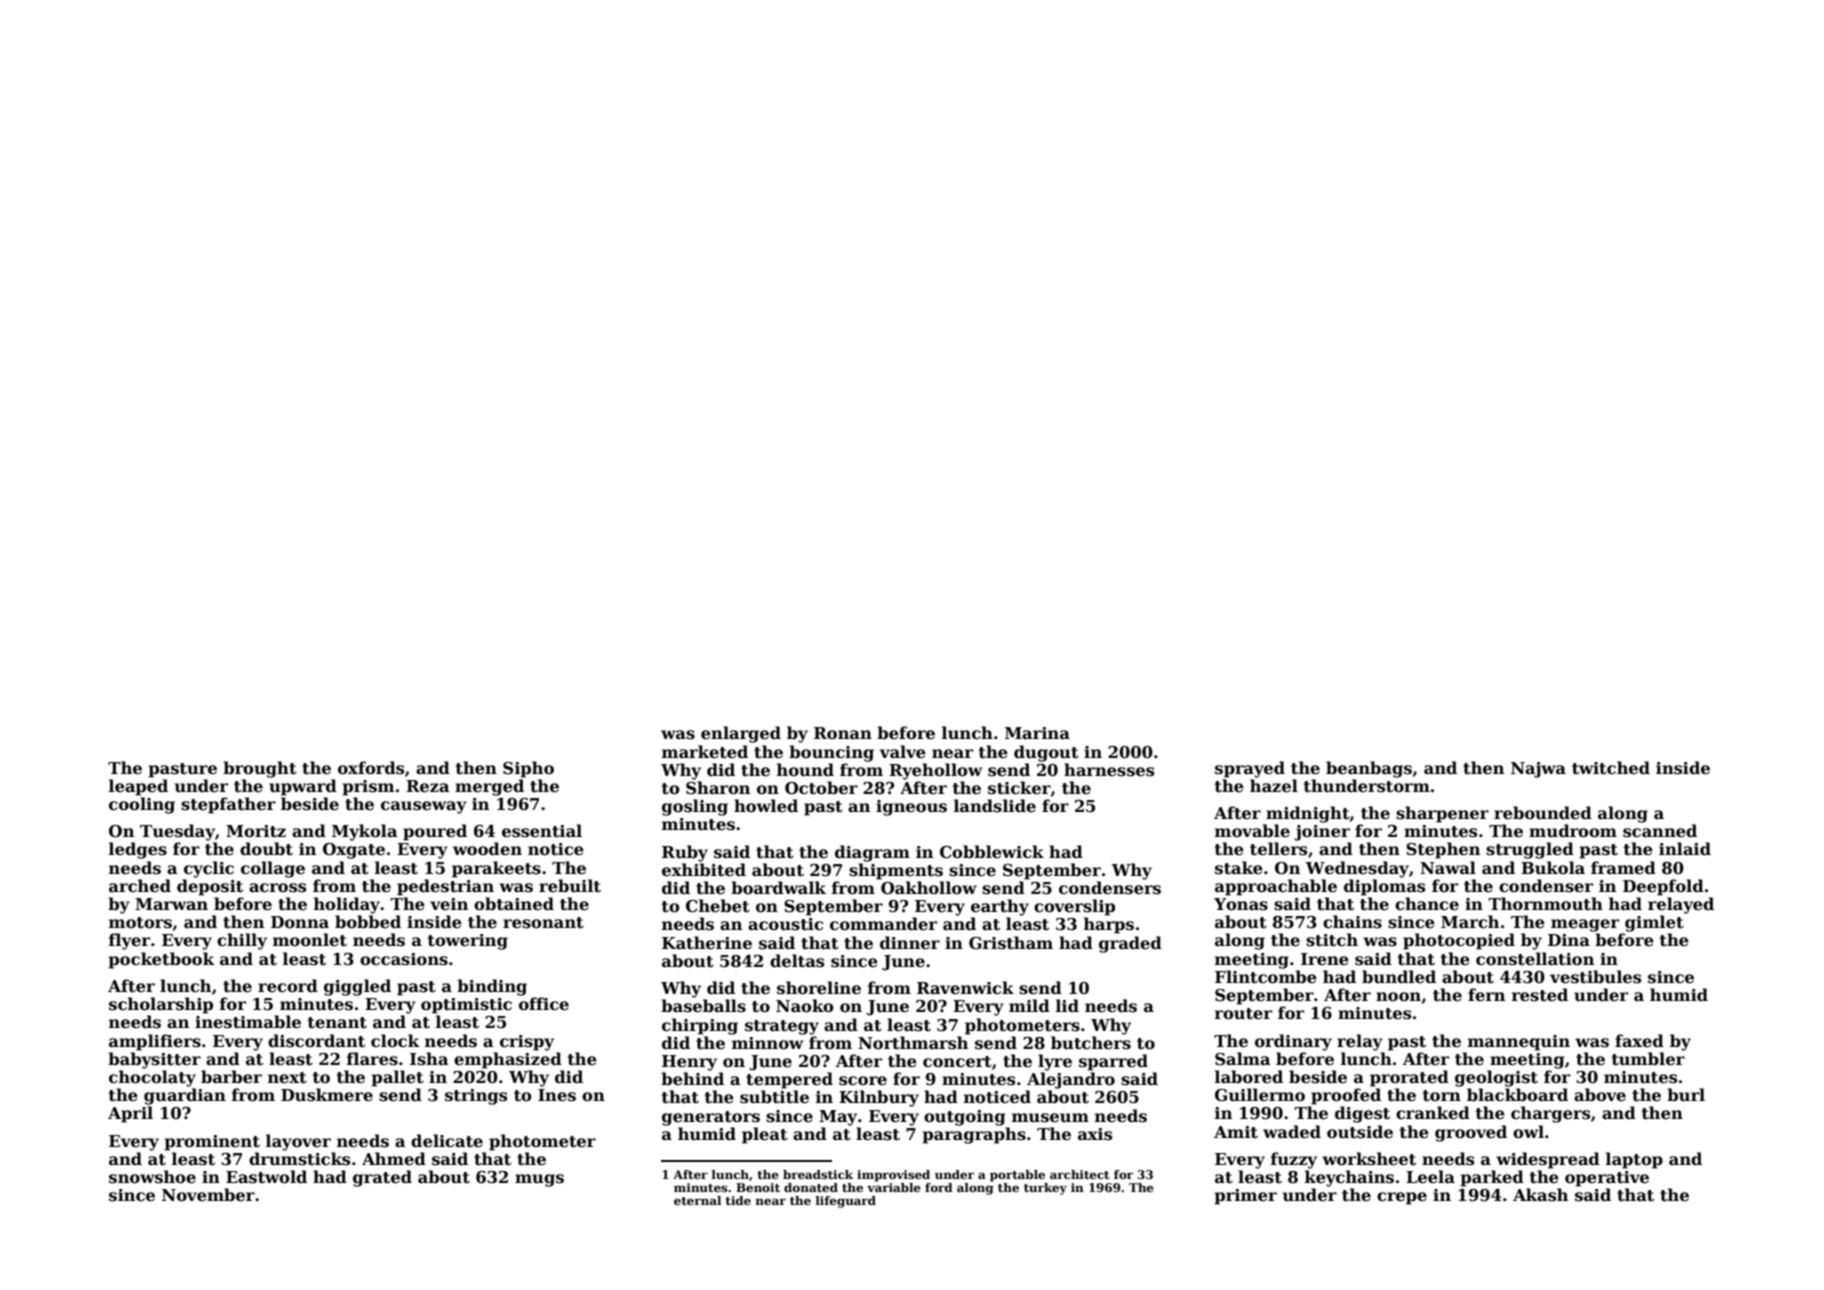  What do you see at coordinates (797, 961) in the page?
I see `deltas` at bounding box center [797, 961].
